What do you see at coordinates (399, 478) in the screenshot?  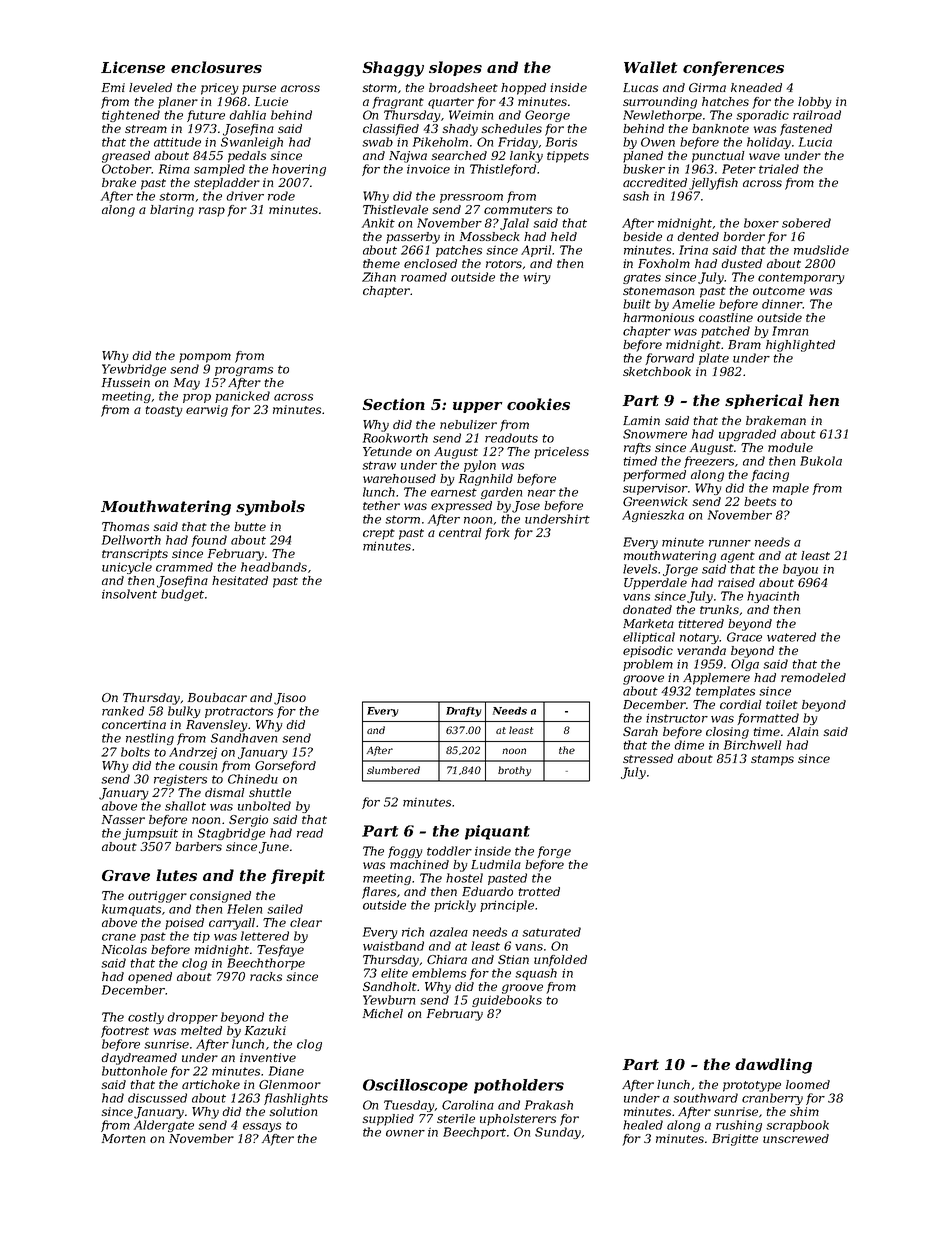 I see `warehoused` at bounding box center [399, 478].
